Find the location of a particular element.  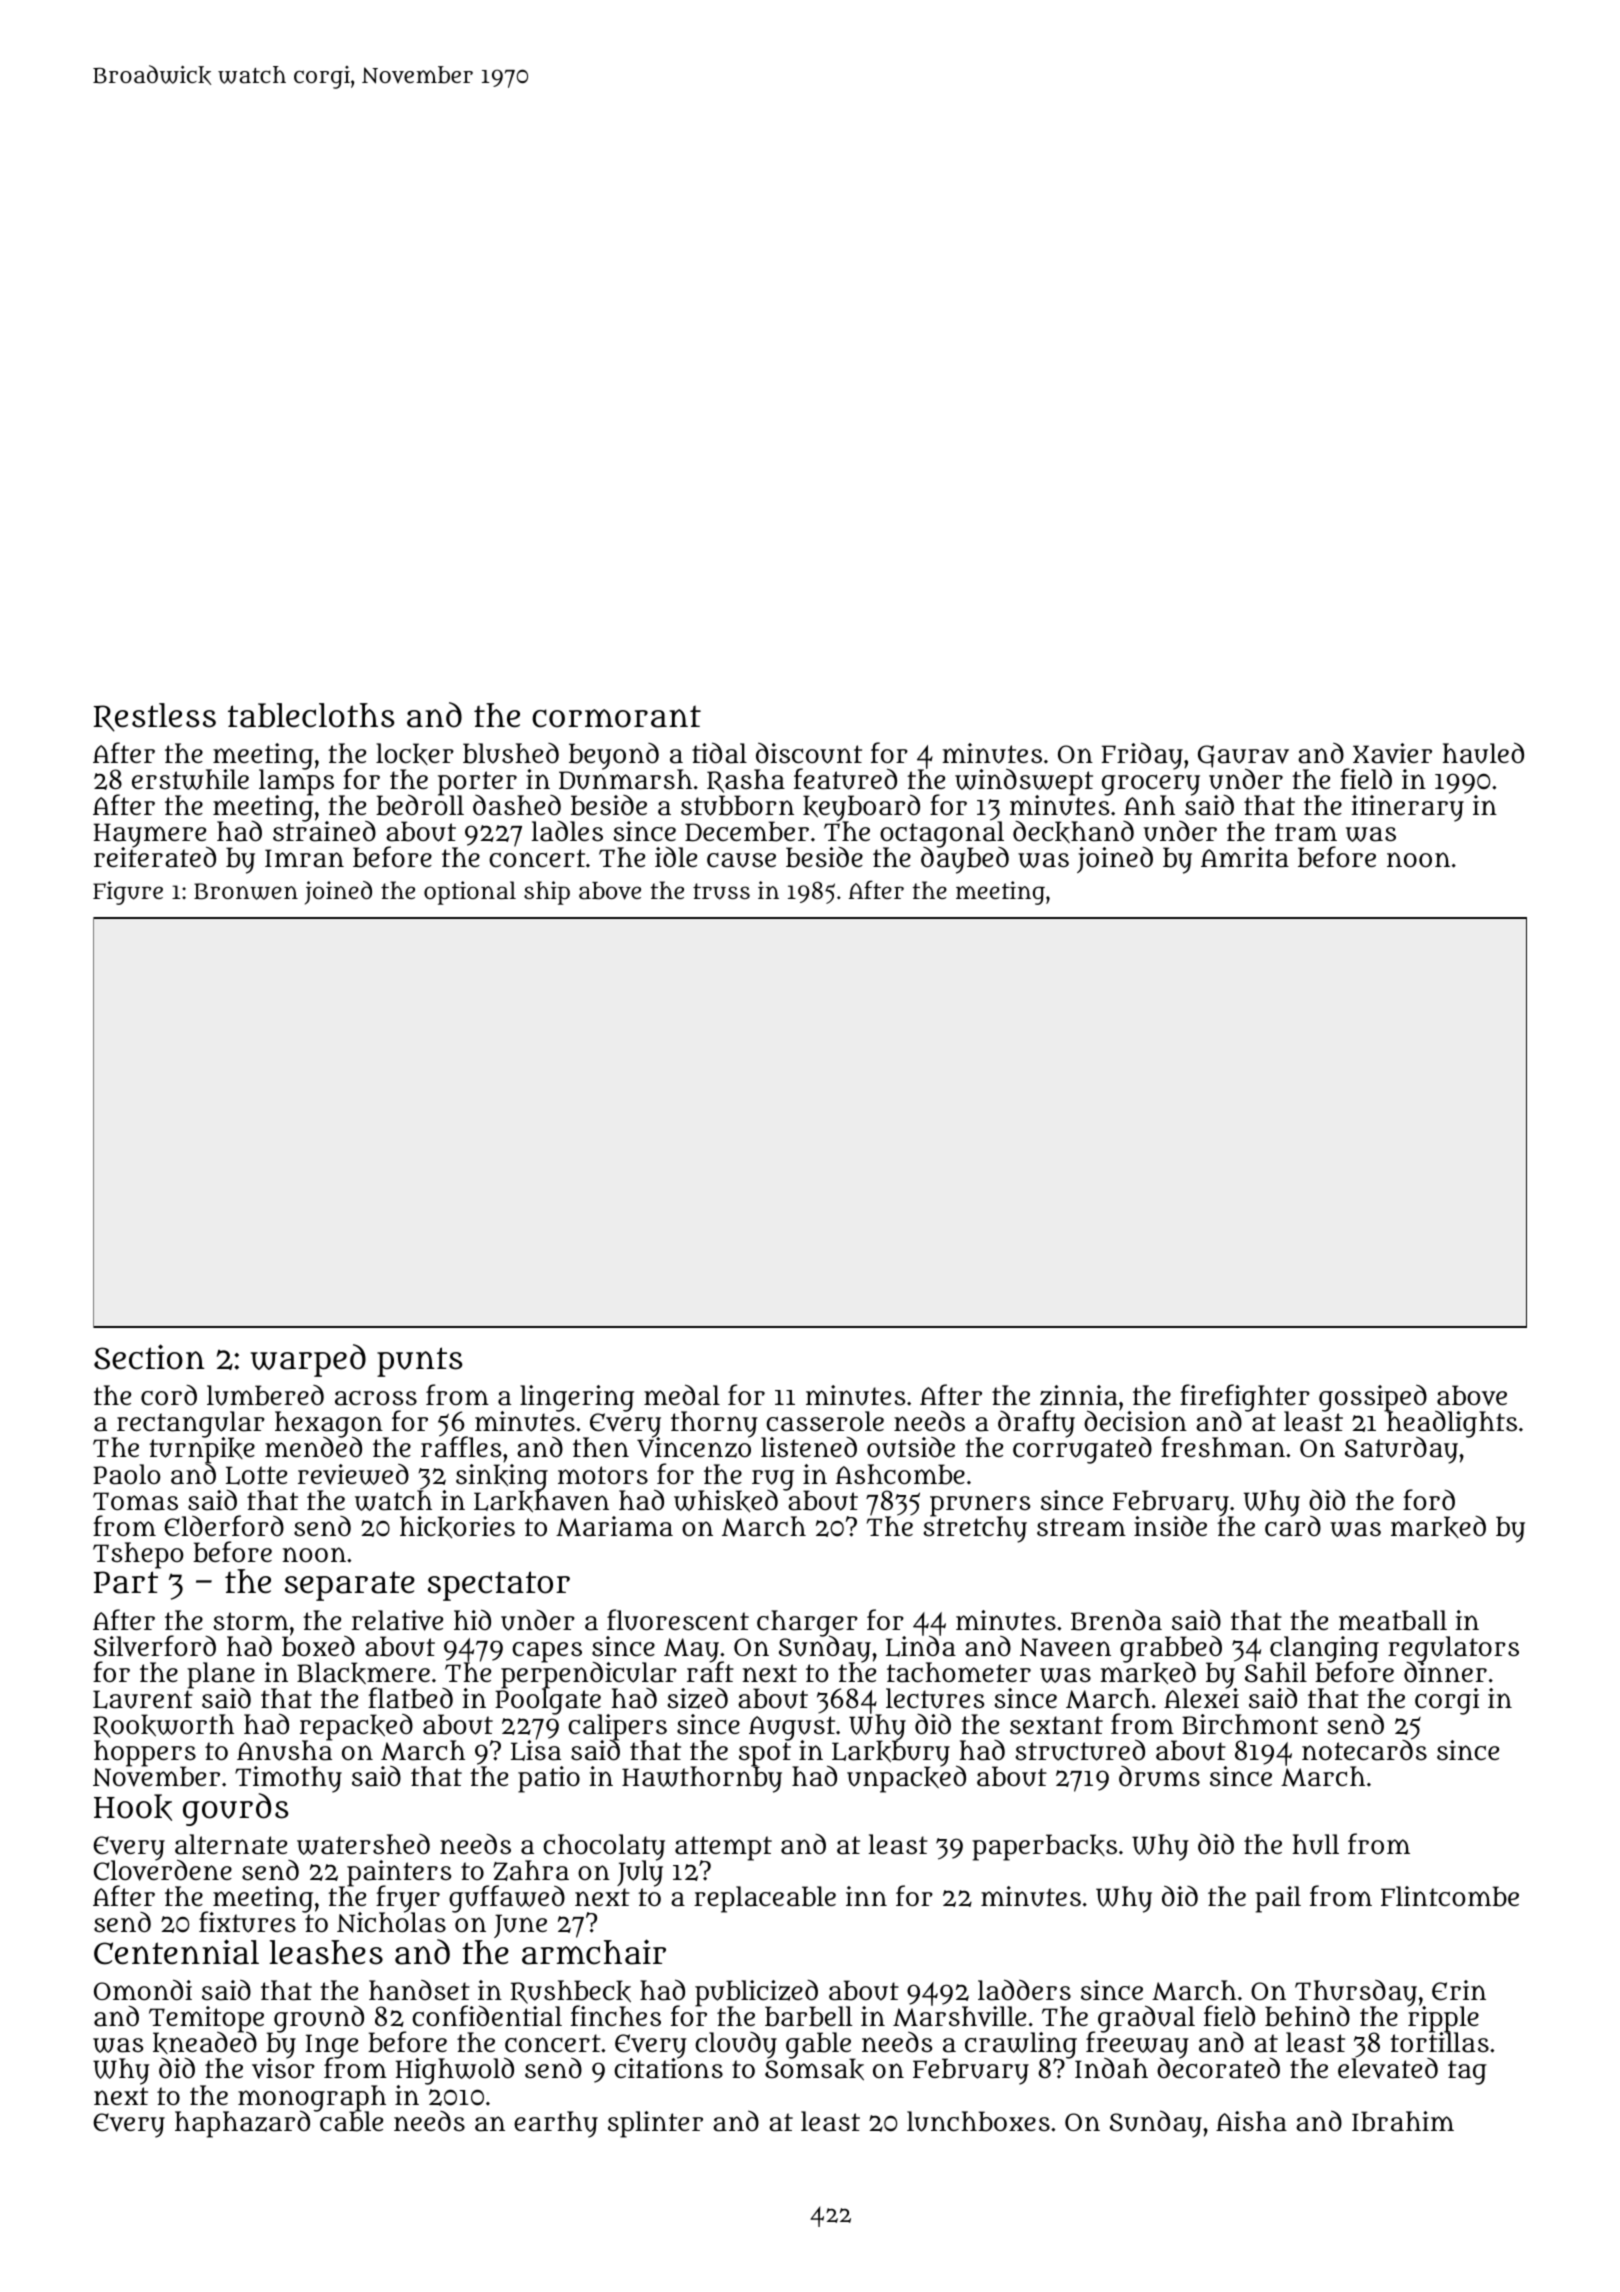

headlights is located at coordinates (1452, 1425).
